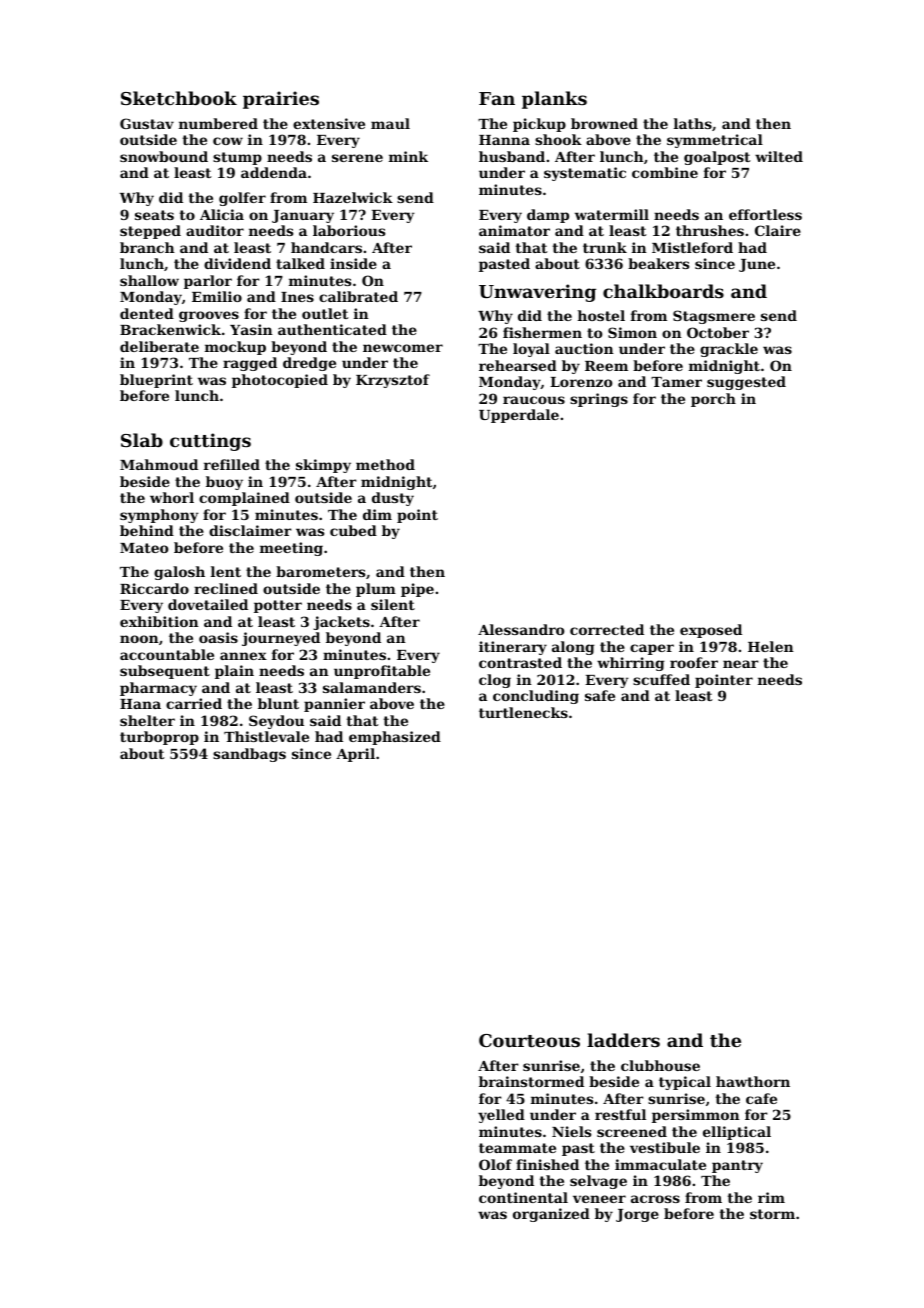 This screenshot has width=924, height=1308. What do you see at coordinates (249, 755) in the screenshot?
I see `sandbags` at bounding box center [249, 755].
